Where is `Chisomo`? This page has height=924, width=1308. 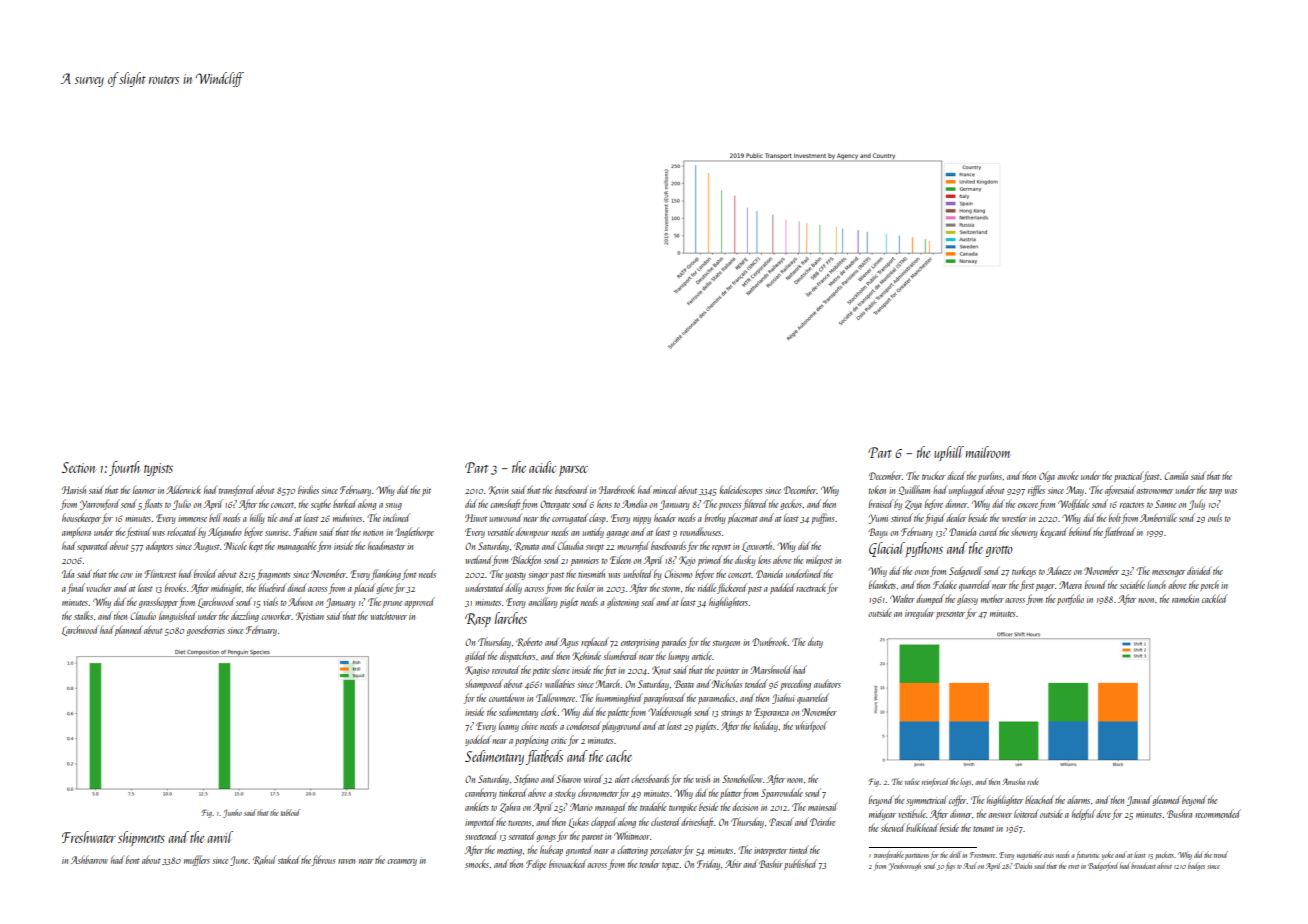 Chisomo is located at coordinates (678, 573).
